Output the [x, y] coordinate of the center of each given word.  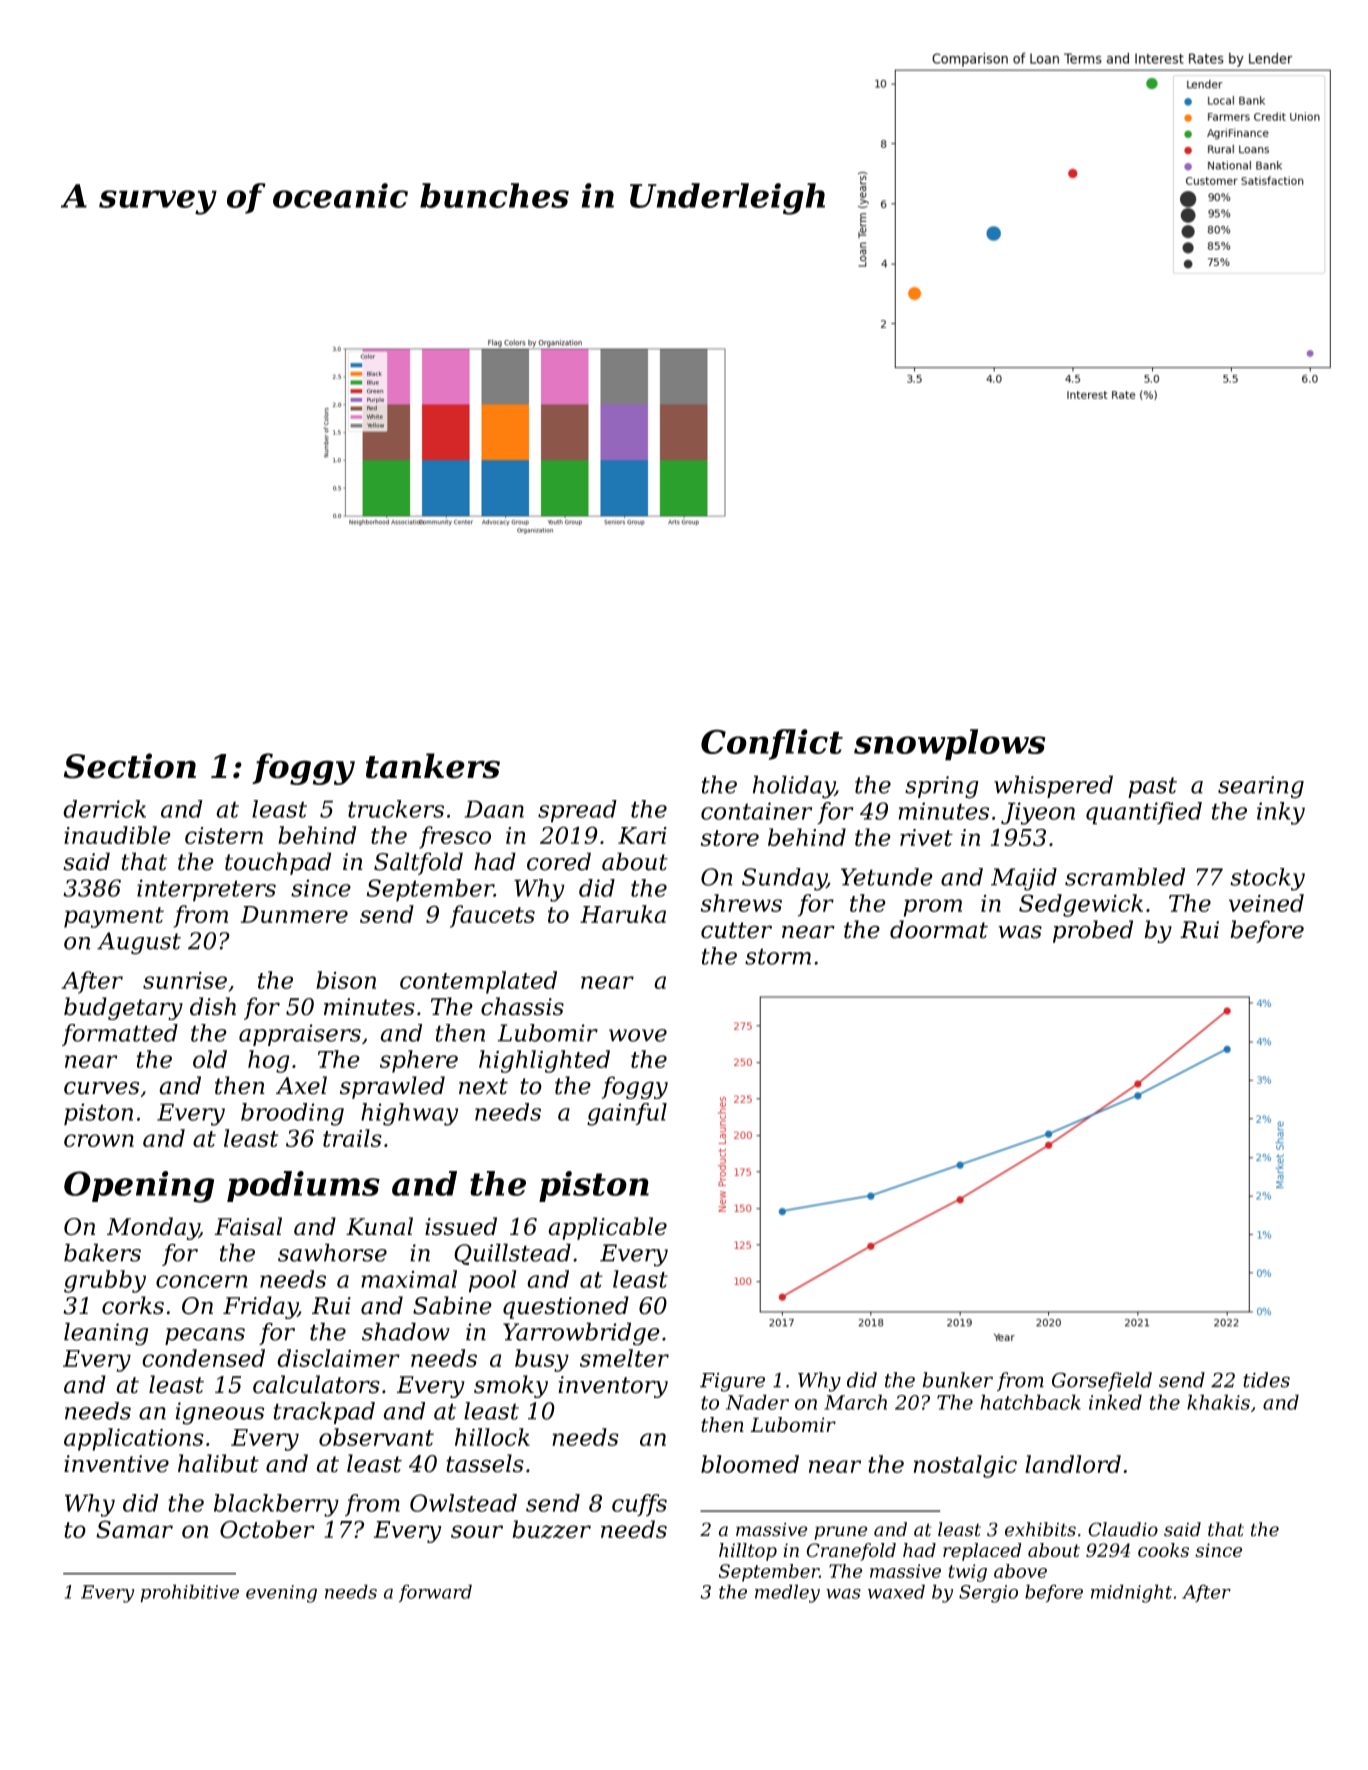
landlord [1073, 1464]
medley [787, 1593]
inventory [613, 1387]
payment [114, 917]
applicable [607, 1228]
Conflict [772, 744]
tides [1266, 1380]
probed [1093, 931]
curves [101, 1088]
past [1152, 787]
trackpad [324, 1413]
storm [778, 956]
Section [130, 766]
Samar [134, 1529]
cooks [1163, 1550]
